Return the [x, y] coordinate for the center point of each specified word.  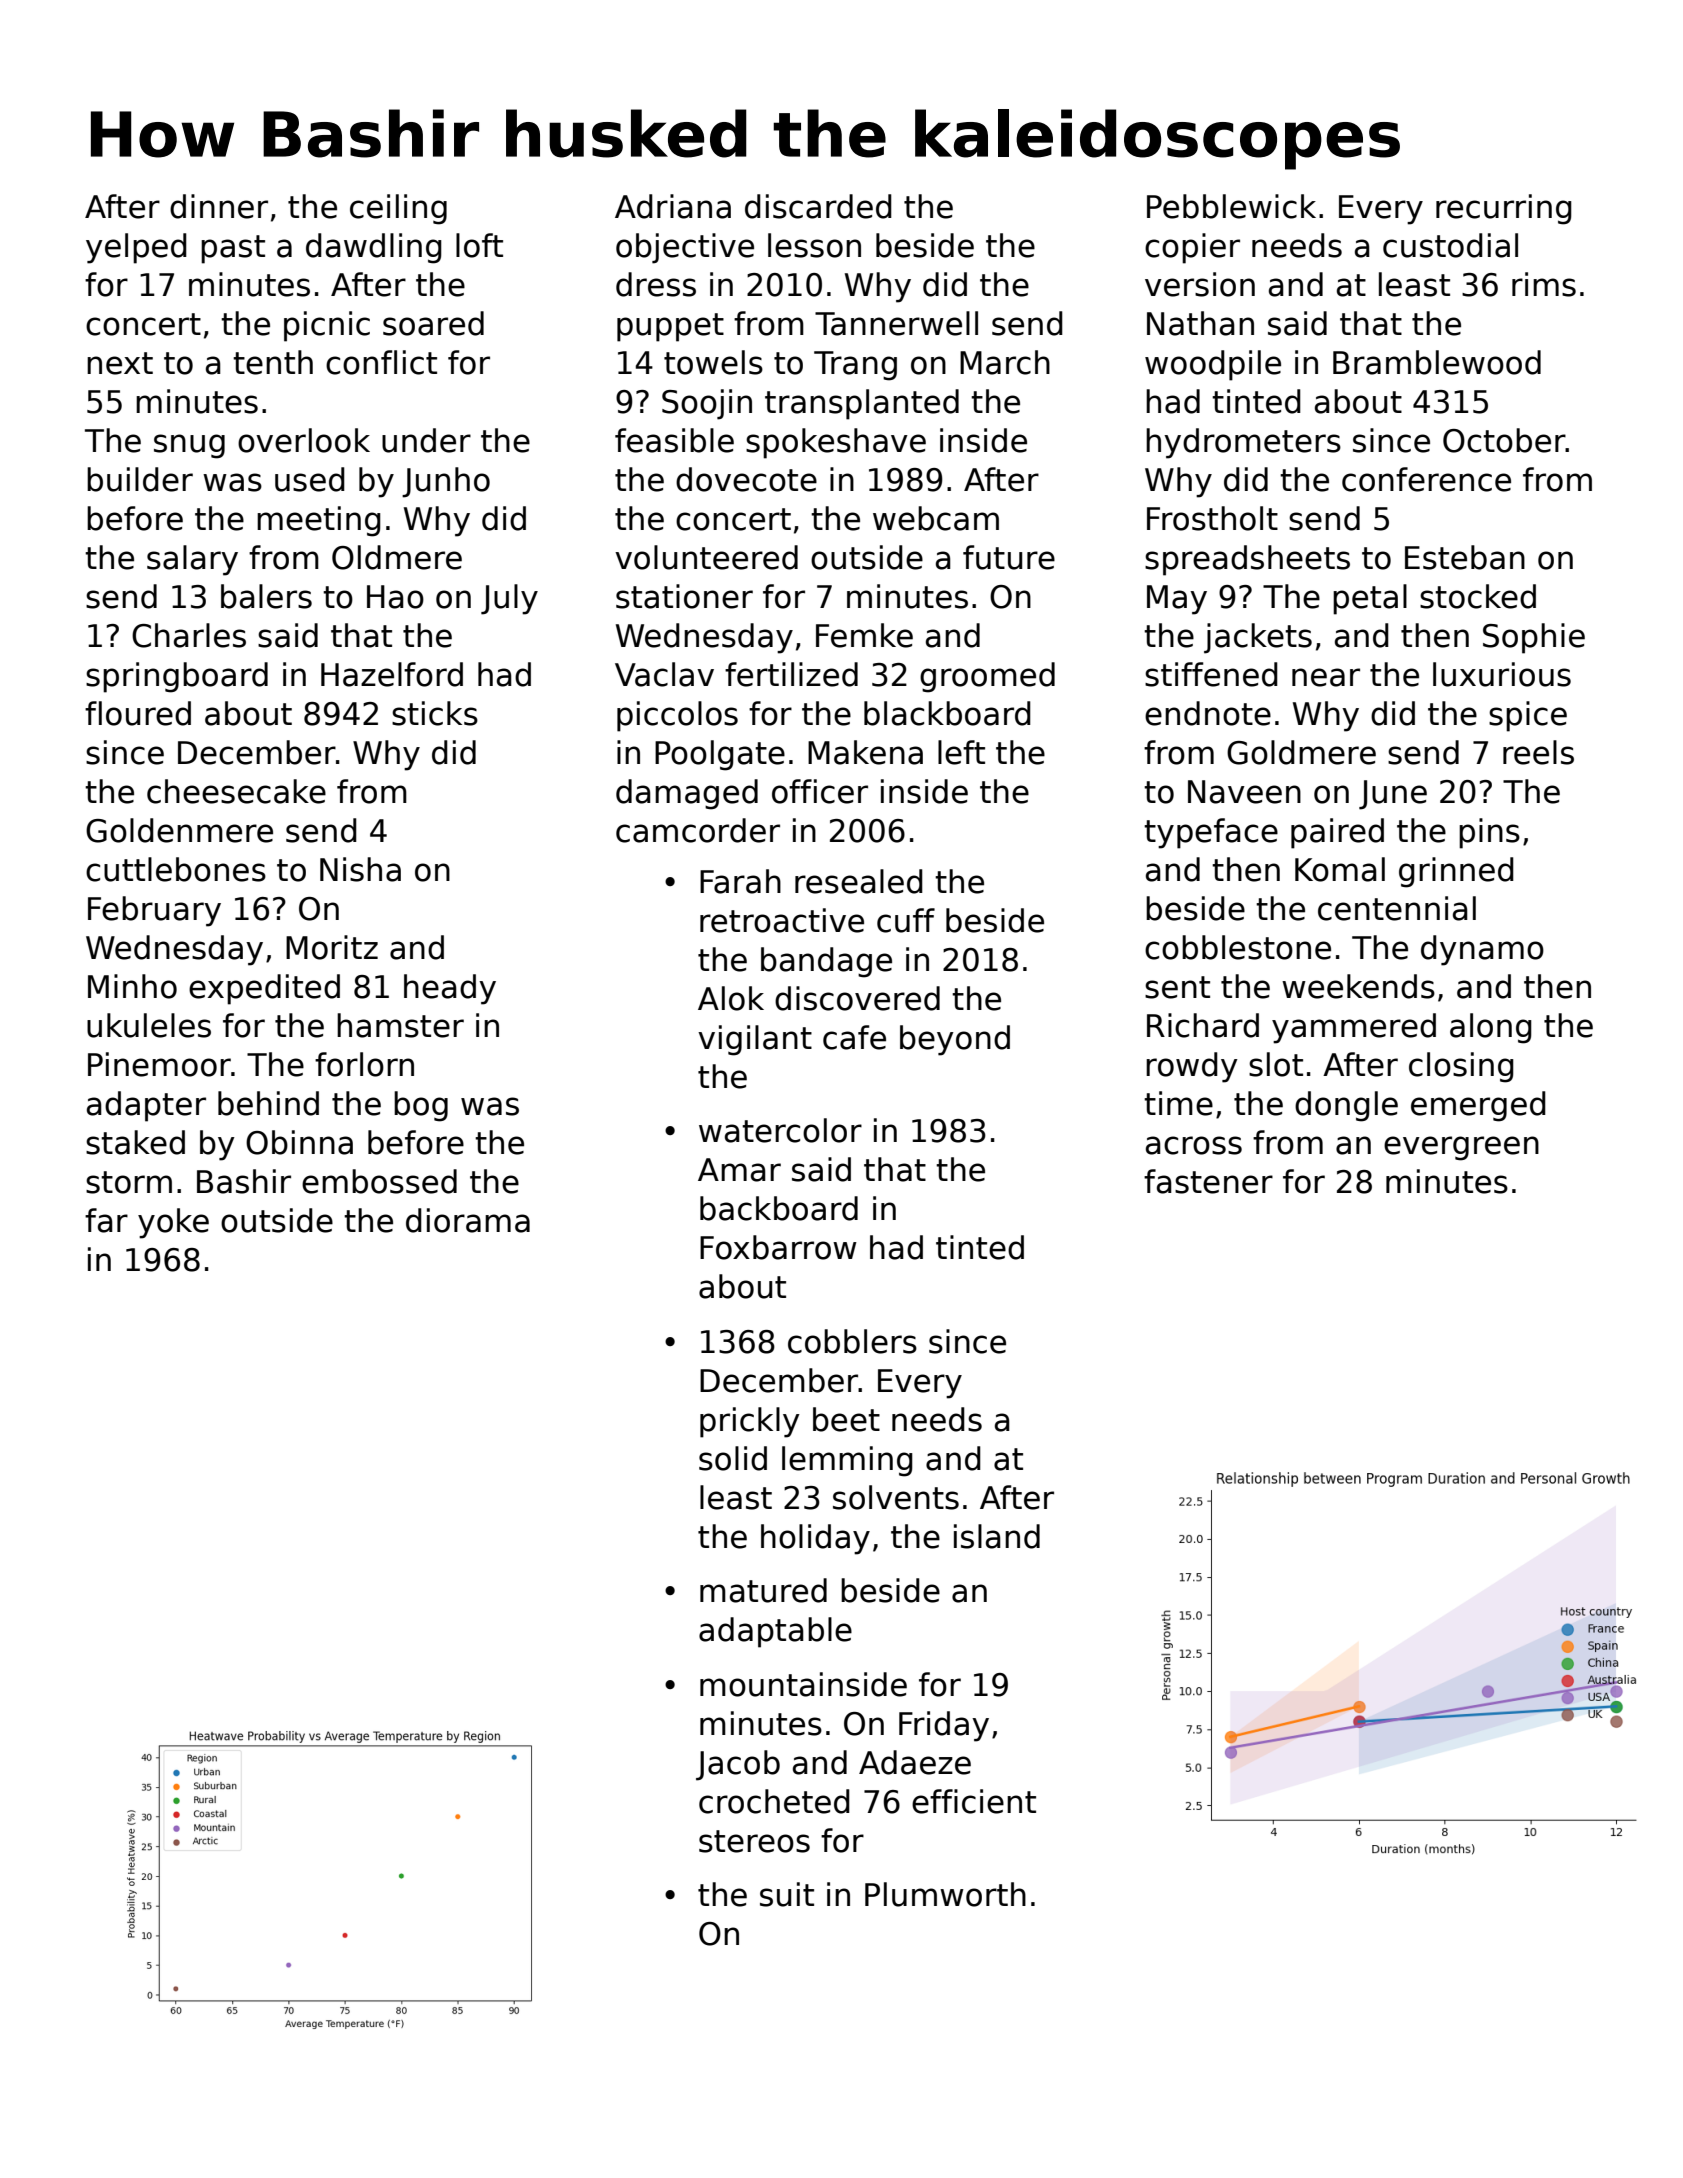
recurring [1504, 209]
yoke [173, 1223]
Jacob [738, 1765]
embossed [379, 1181]
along [1491, 1028]
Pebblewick [1231, 206]
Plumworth [945, 1894]
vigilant [755, 1040]
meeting [319, 521]
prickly [750, 1422]
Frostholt [1212, 518]
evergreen [1461, 1148]
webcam [936, 518]
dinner [219, 206]
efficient [974, 1801]
